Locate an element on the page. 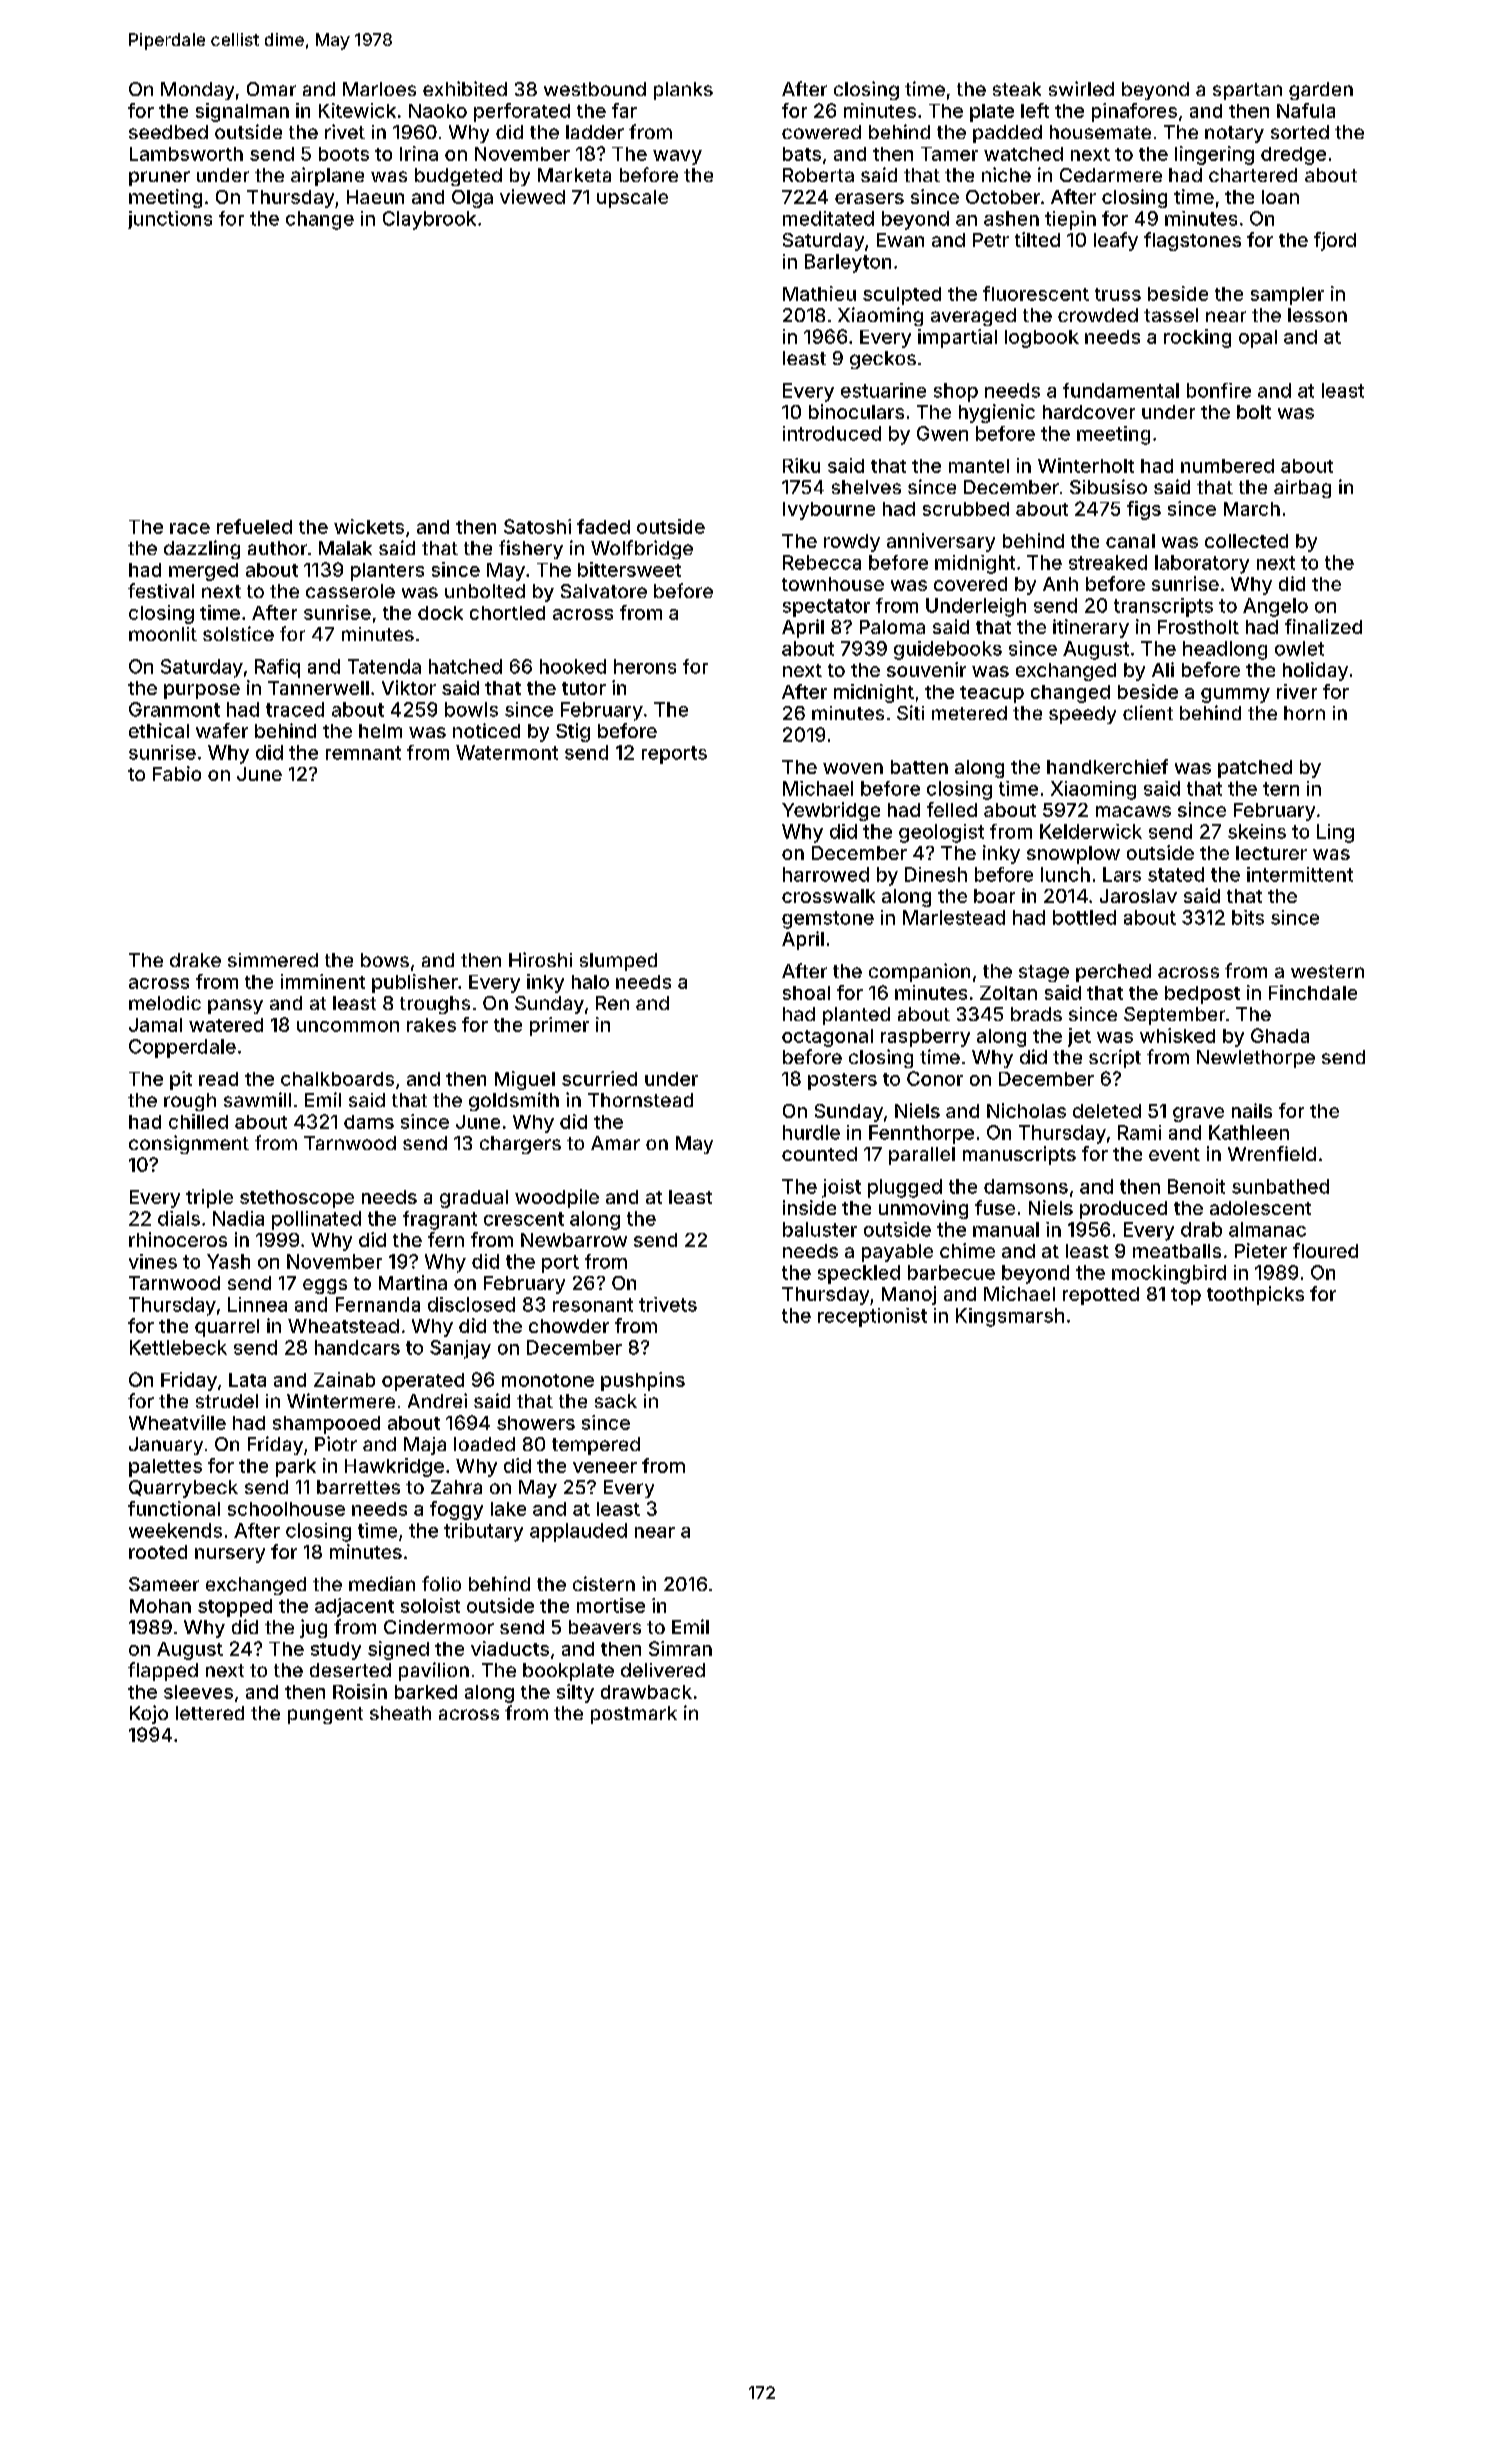 This image has width=1496, height=2464. sheath is located at coordinates (400, 1713).
